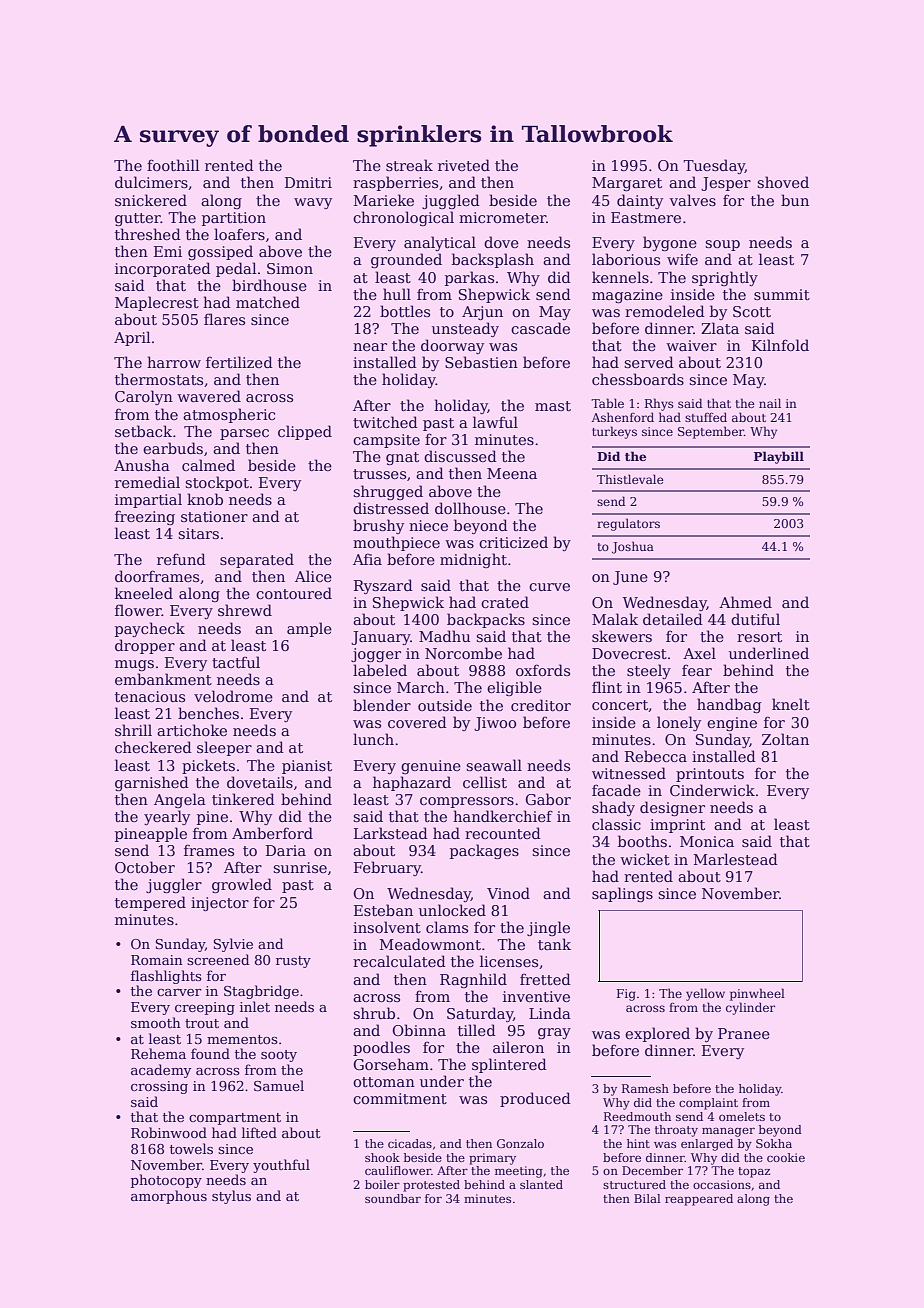 This screenshot has height=1308, width=924. Describe the element at coordinates (495, 422) in the screenshot. I see `lawful` at that location.
